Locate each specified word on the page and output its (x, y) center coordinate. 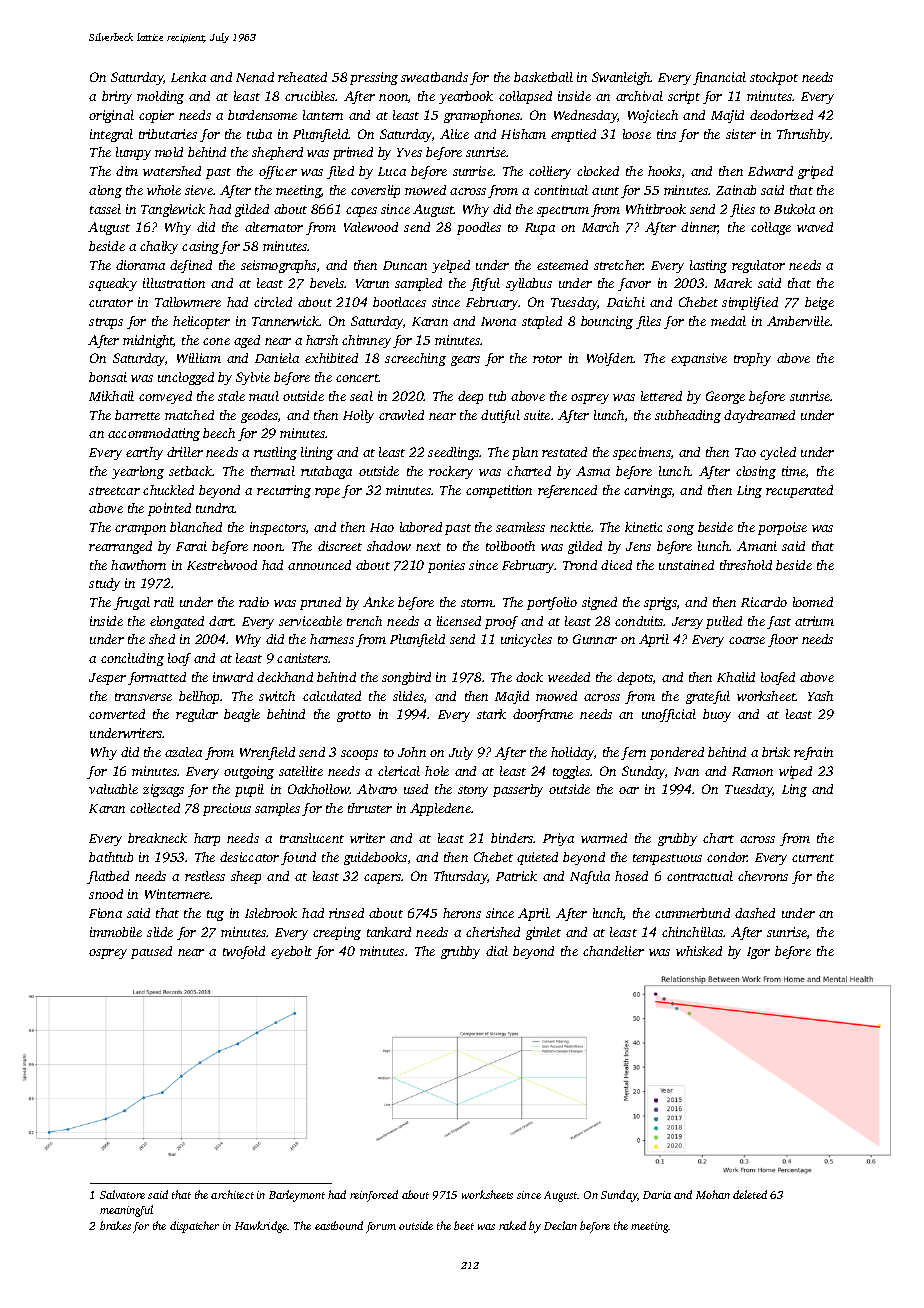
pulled (724, 622)
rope (327, 493)
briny (117, 97)
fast (779, 622)
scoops (359, 755)
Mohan (713, 1194)
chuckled (168, 490)
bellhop (200, 697)
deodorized (781, 115)
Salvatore (122, 1194)
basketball (543, 77)
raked (512, 1225)
